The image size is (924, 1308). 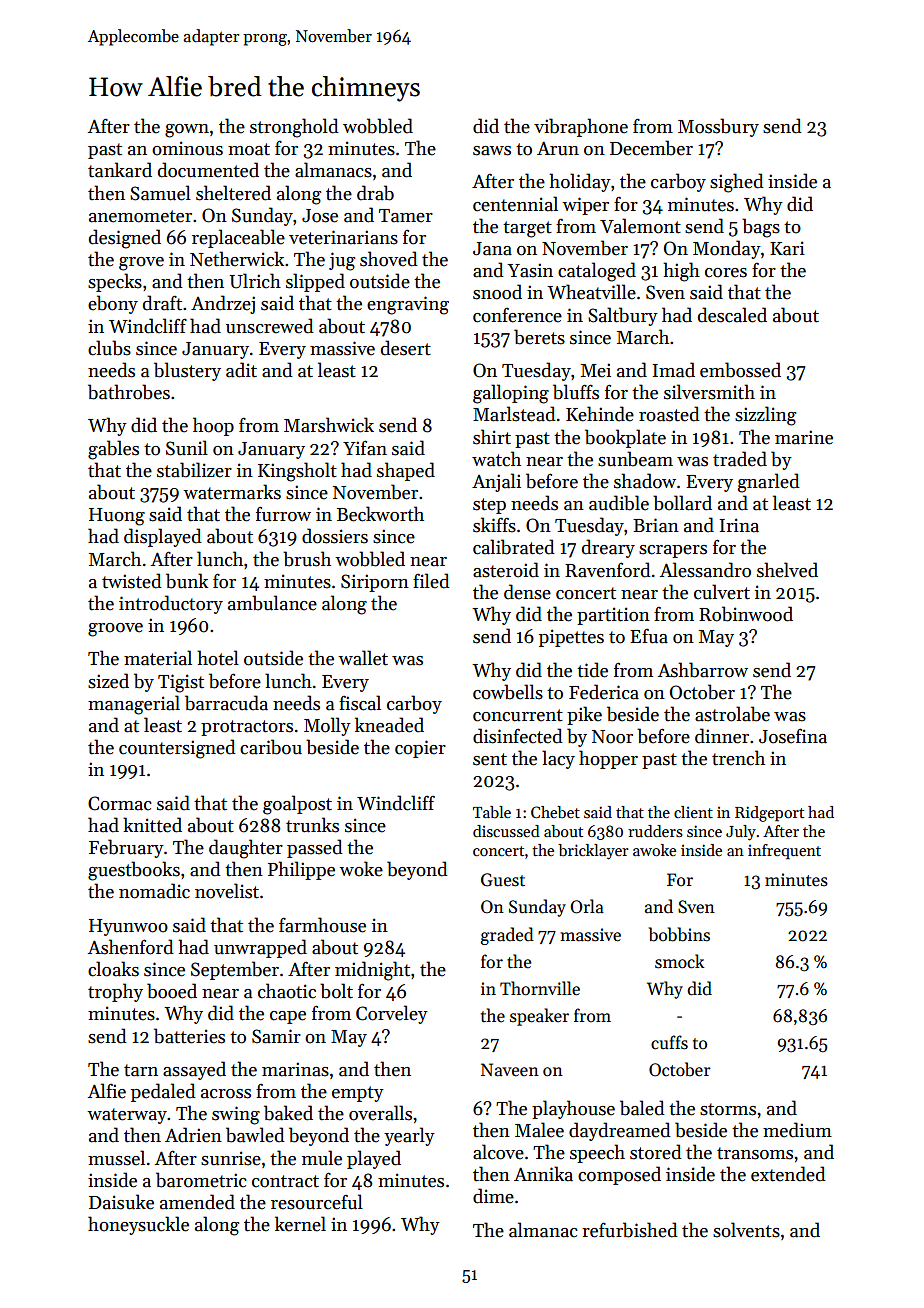 What do you see at coordinates (492, 151) in the image?
I see `saws` at bounding box center [492, 151].
